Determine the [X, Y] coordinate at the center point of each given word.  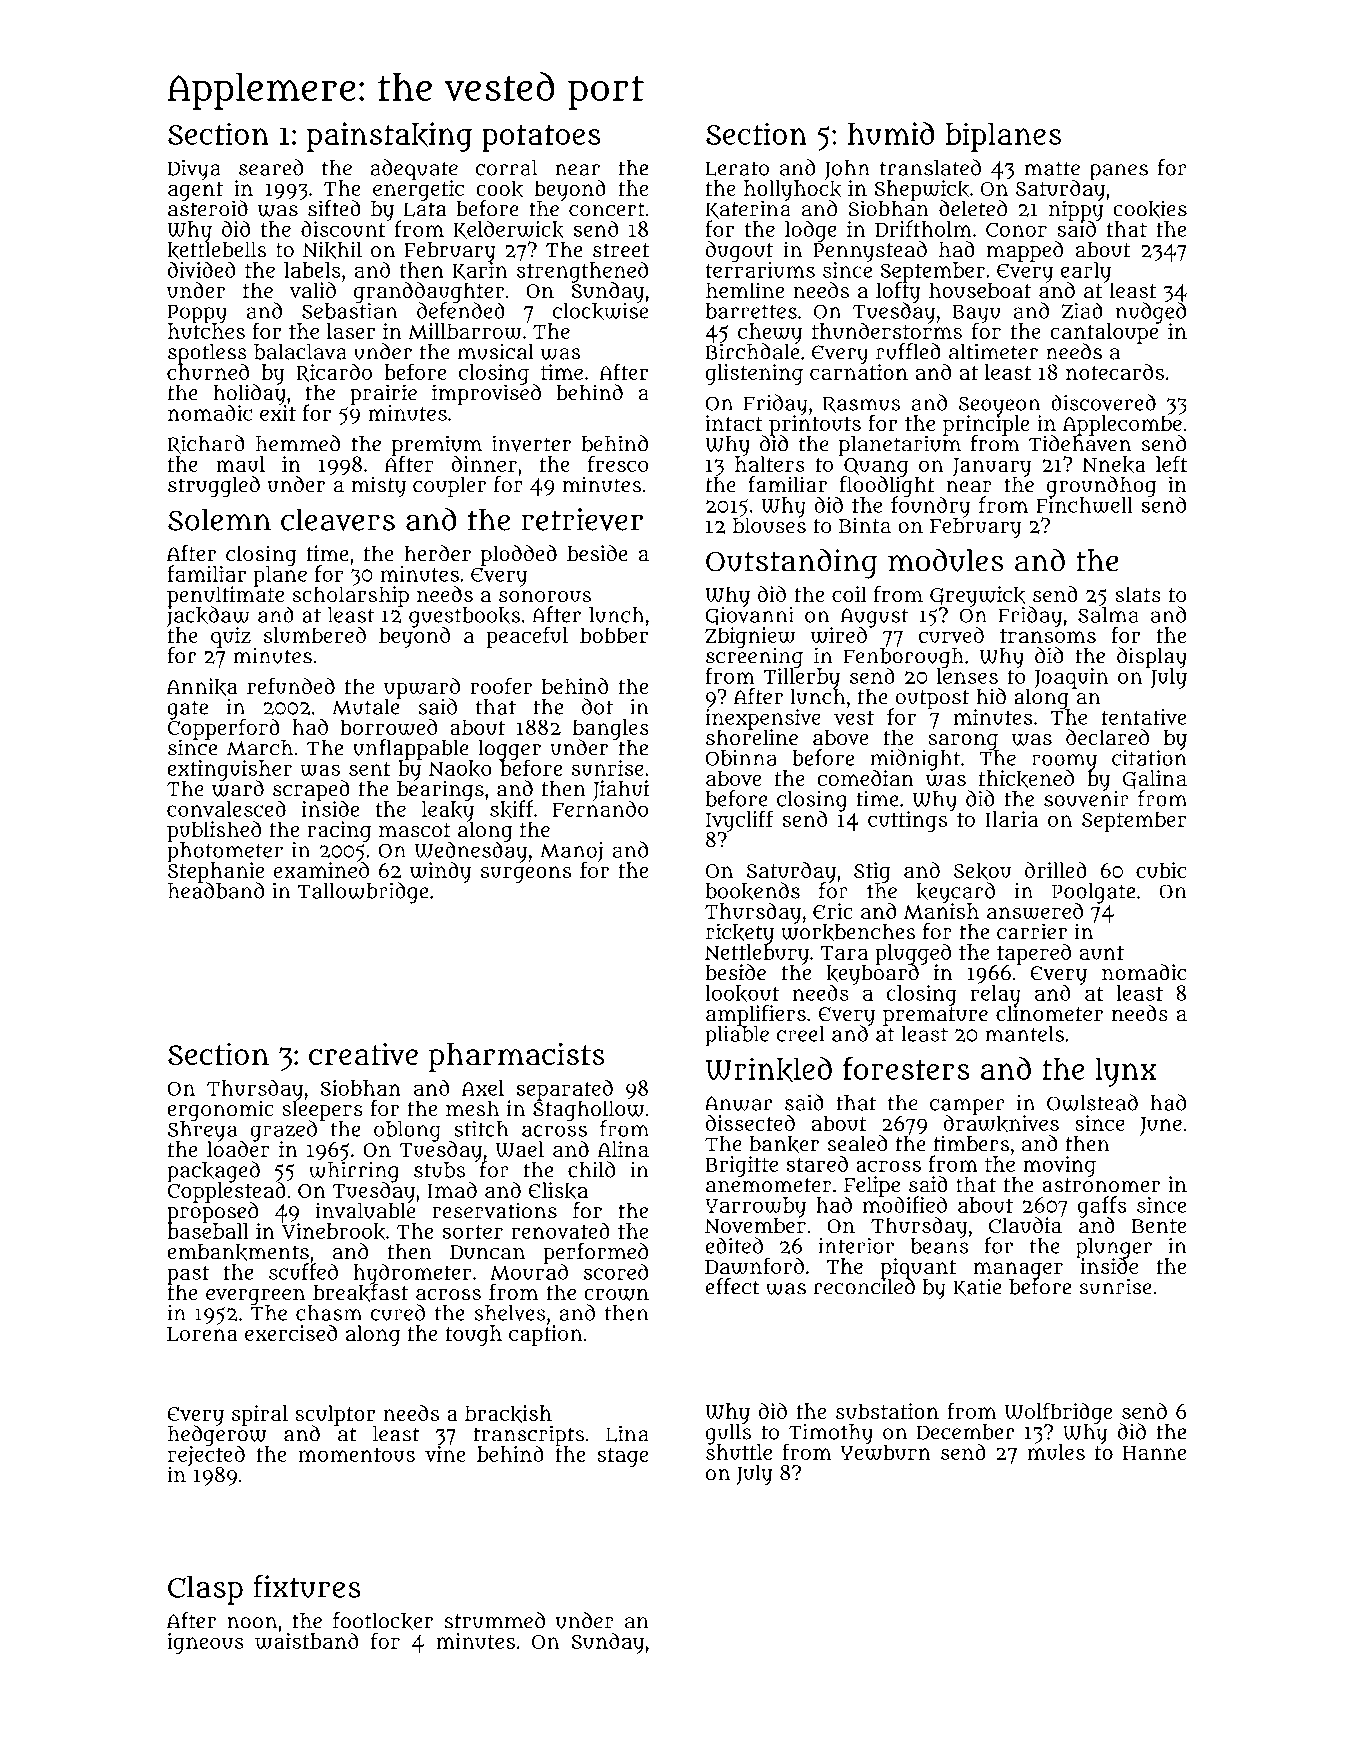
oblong [407, 1131]
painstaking [389, 137]
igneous [205, 1643]
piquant [918, 1268]
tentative [1144, 717]
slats [1138, 594]
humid [891, 133]
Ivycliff [739, 821]
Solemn [219, 519]
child [591, 1169]
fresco [618, 463]
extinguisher [229, 770]
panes [1119, 172]
